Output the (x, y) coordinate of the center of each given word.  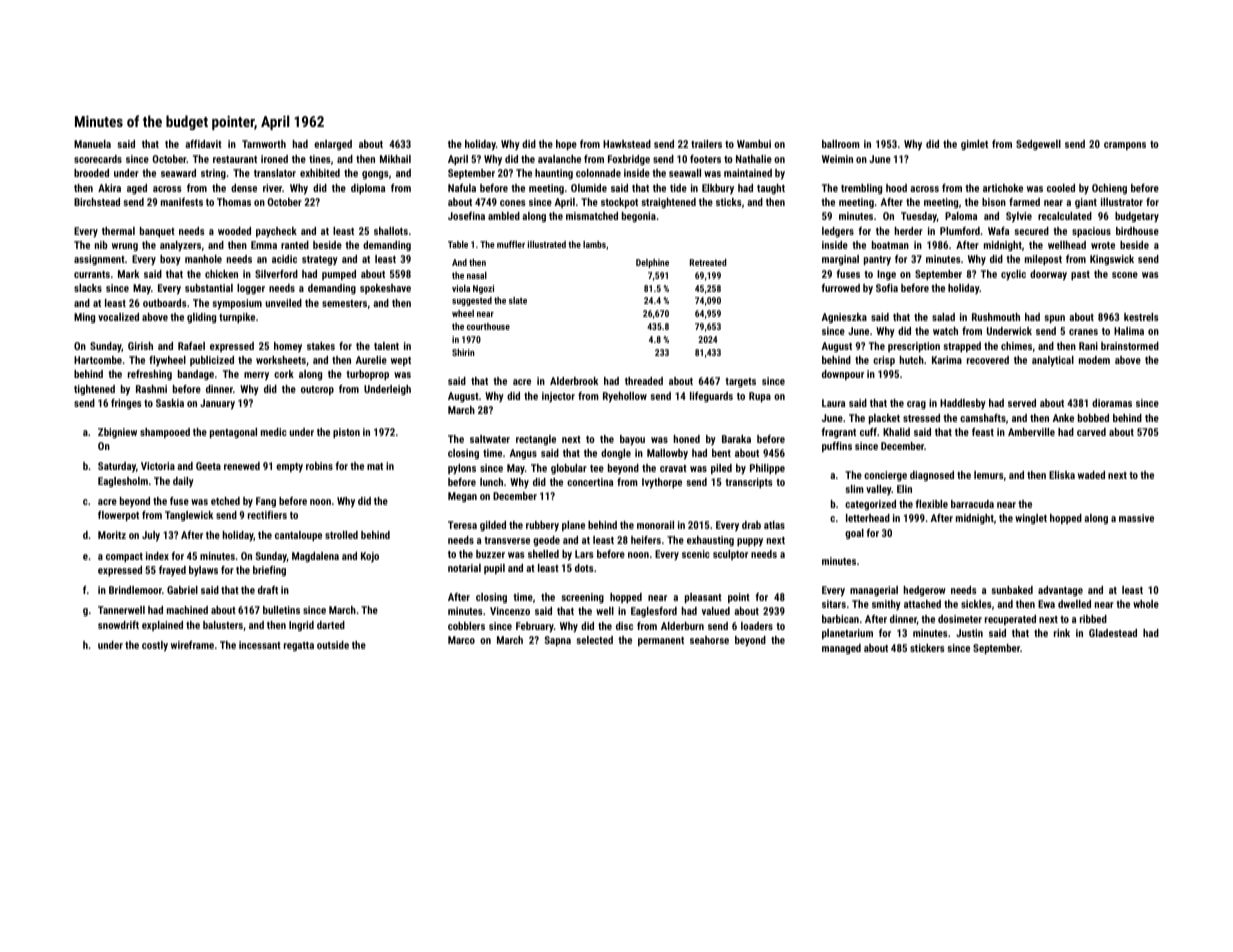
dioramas (1112, 403)
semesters (344, 303)
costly (155, 646)
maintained (748, 173)
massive (1136, 518)
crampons (1125, 146)
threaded (644, 381)
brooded (91, 173)
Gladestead (1113, 633)
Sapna (558, 641)
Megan (462, 497)
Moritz (112, 535)
